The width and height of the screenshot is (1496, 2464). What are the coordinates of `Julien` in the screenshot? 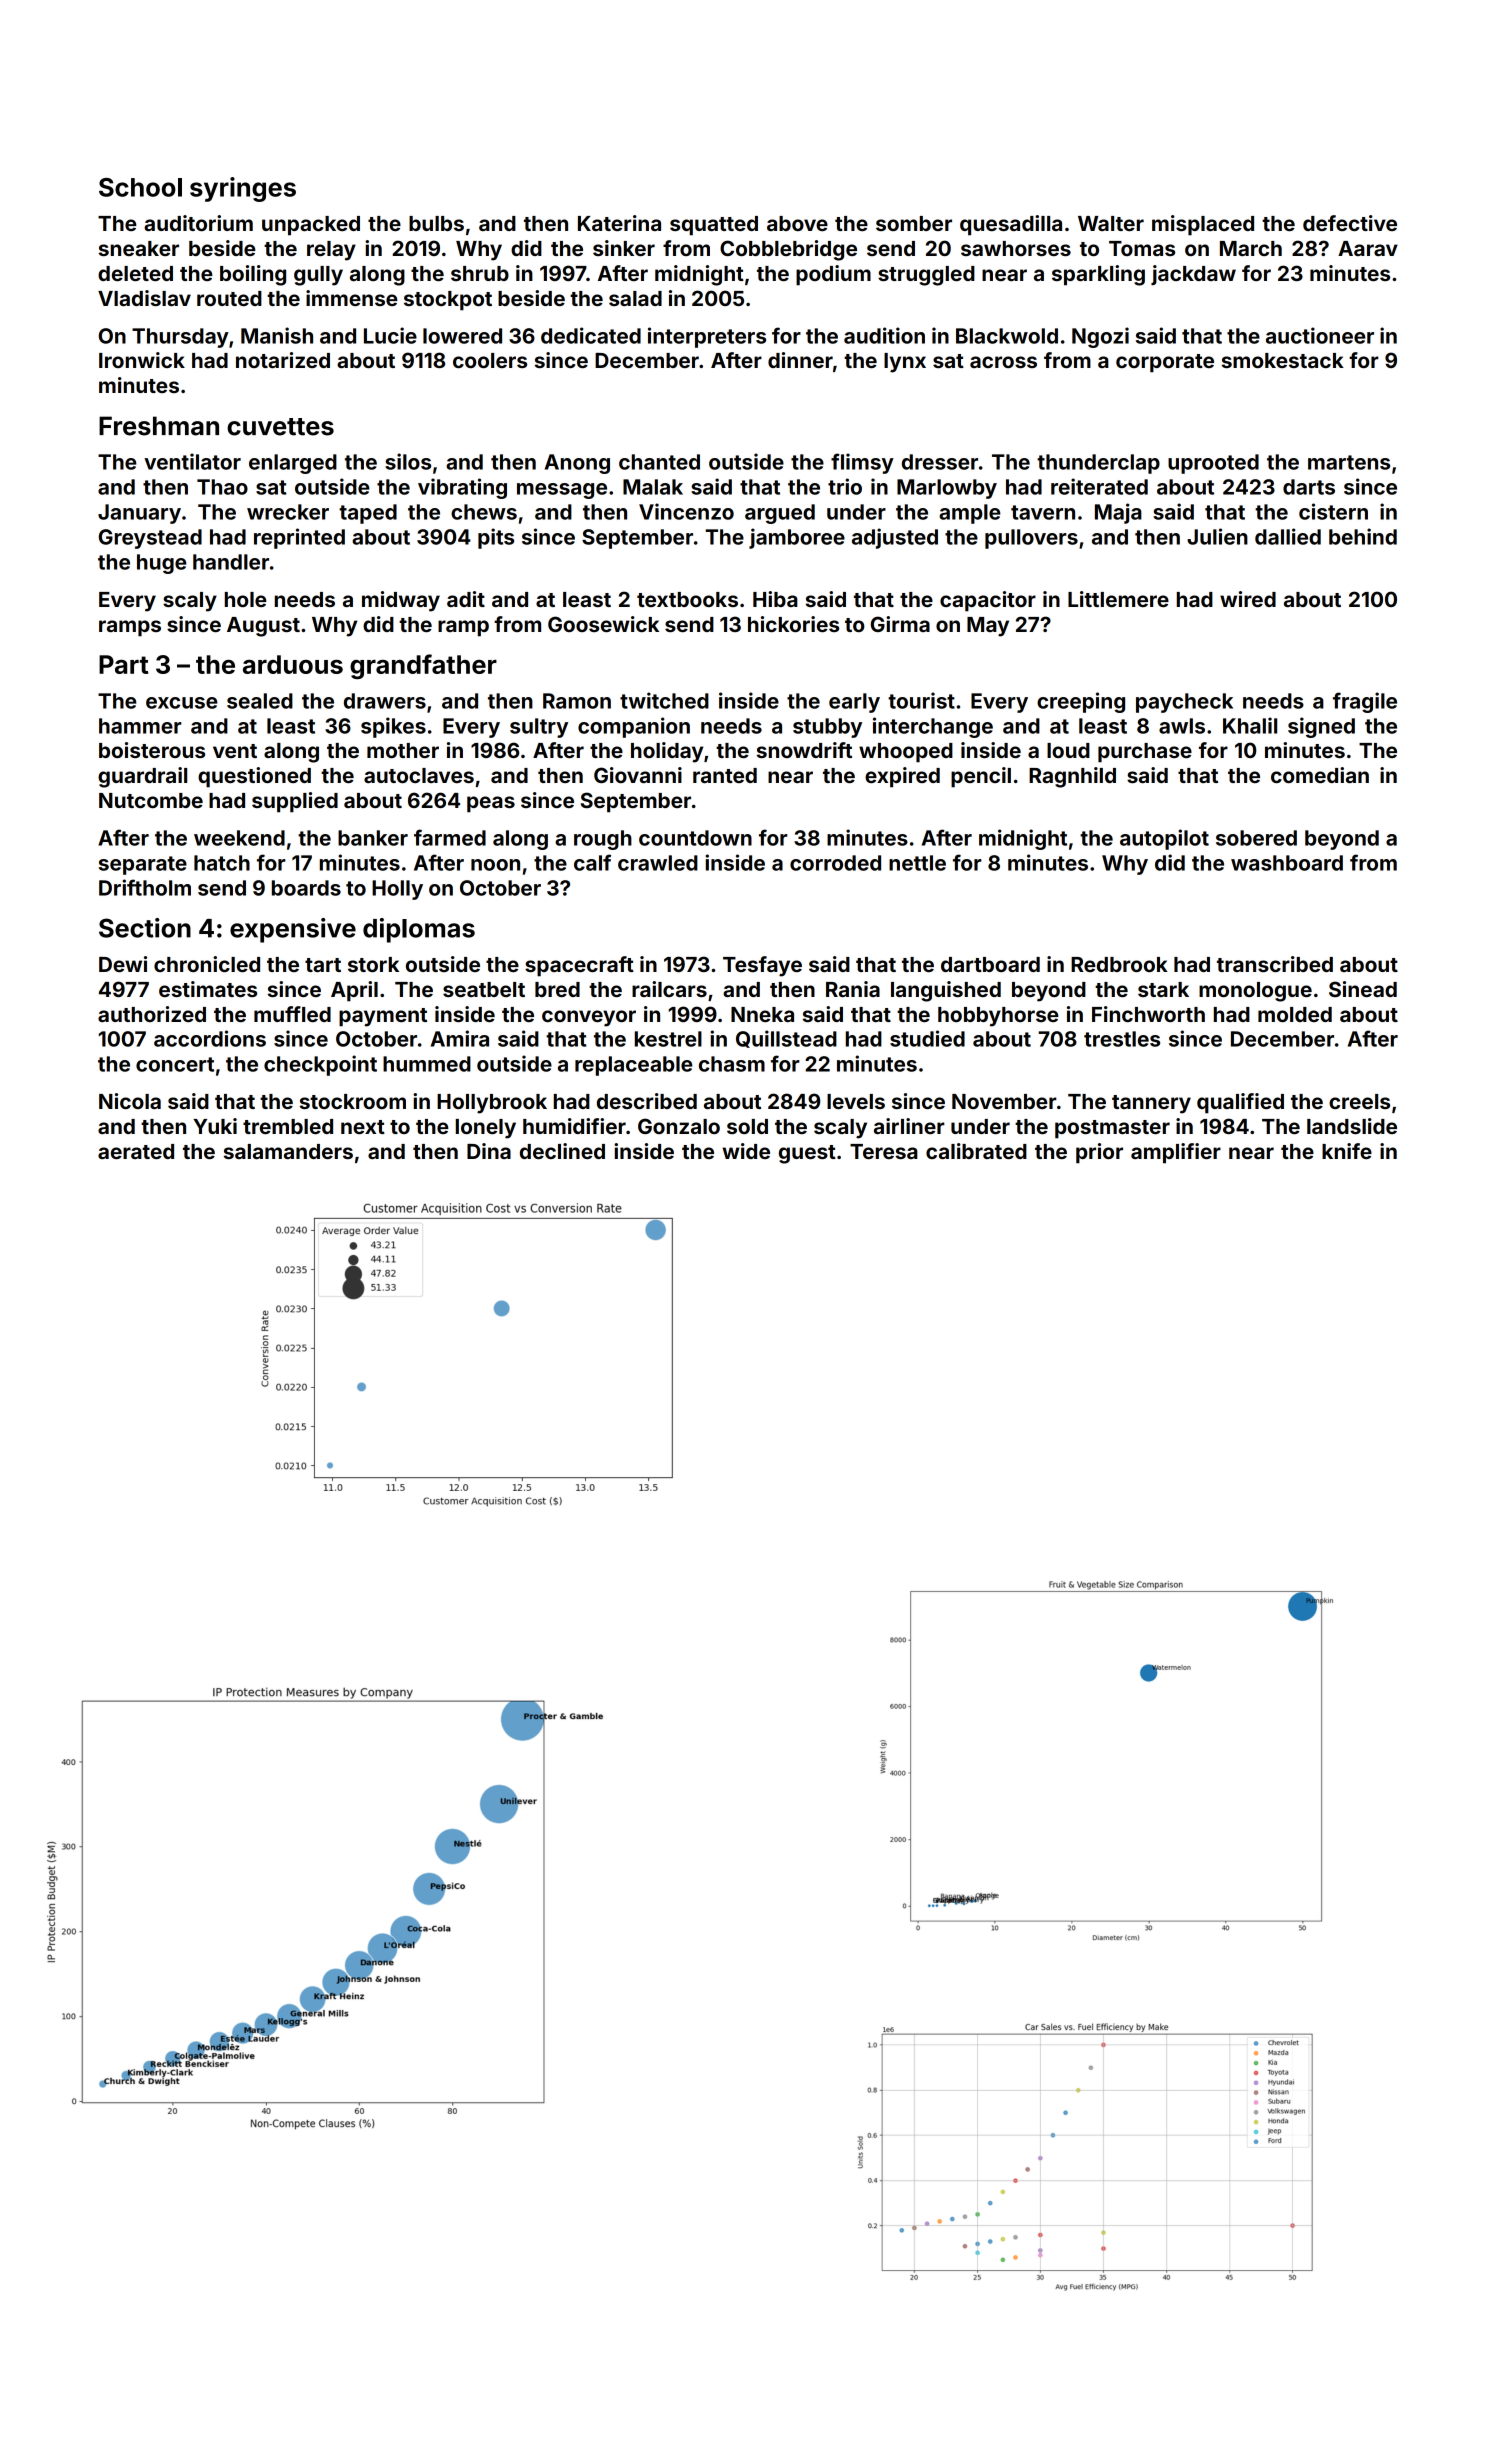 It's located at (1217, 536).
